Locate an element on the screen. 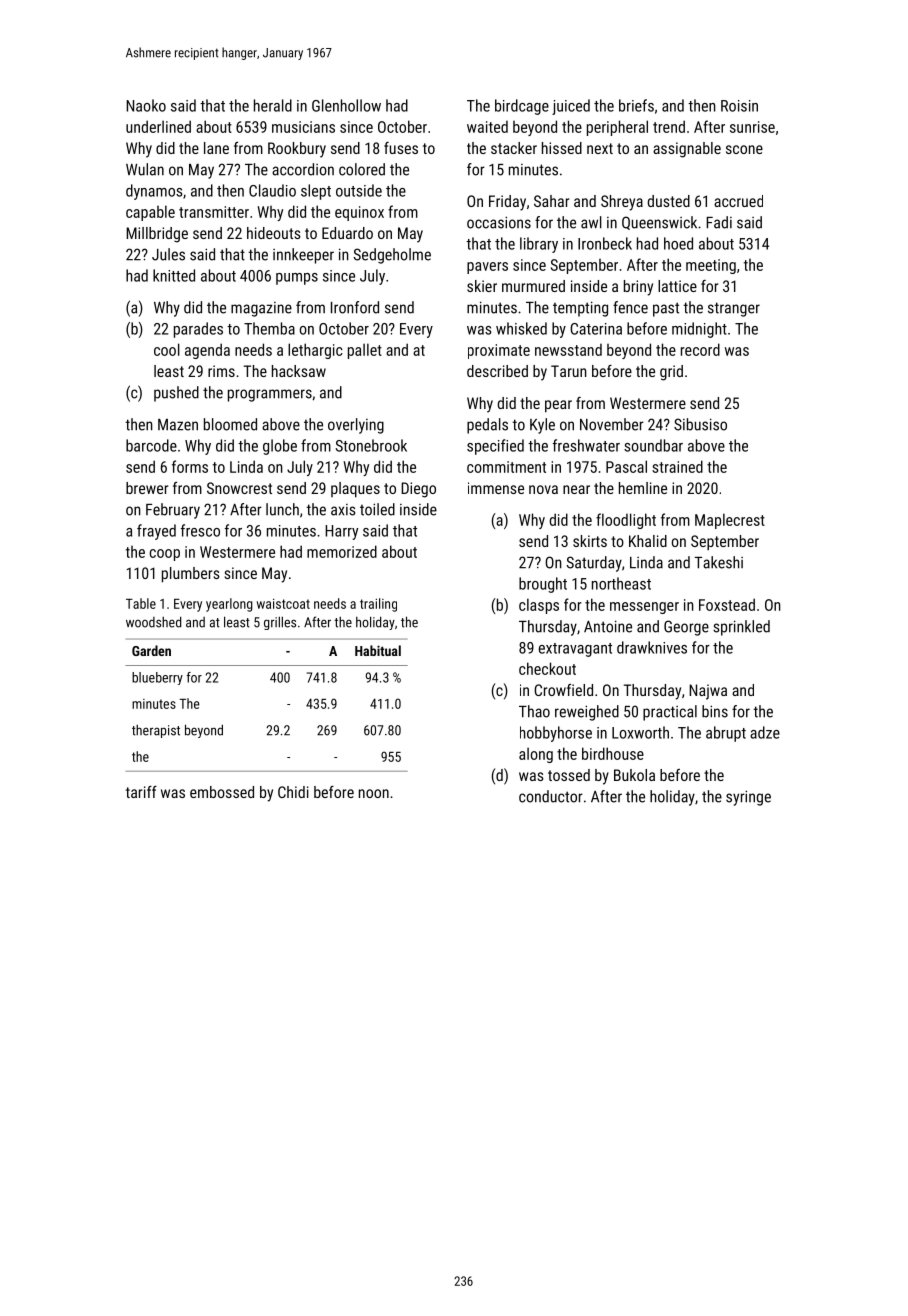 The width and height of the screenshot is (908, 1316). conductor is located at coordinates (551, 796).
